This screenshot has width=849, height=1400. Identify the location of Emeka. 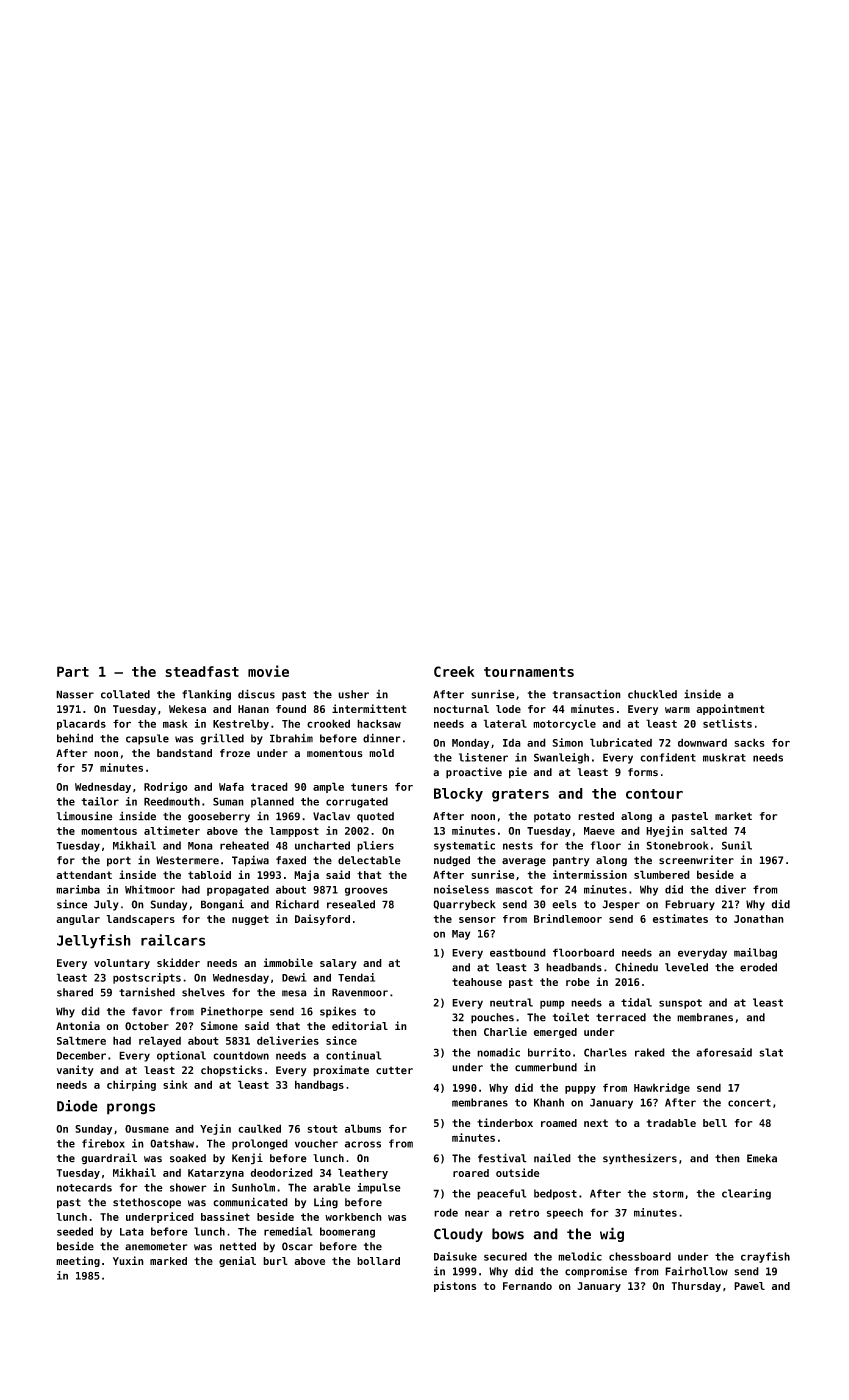
(762, 1158).
